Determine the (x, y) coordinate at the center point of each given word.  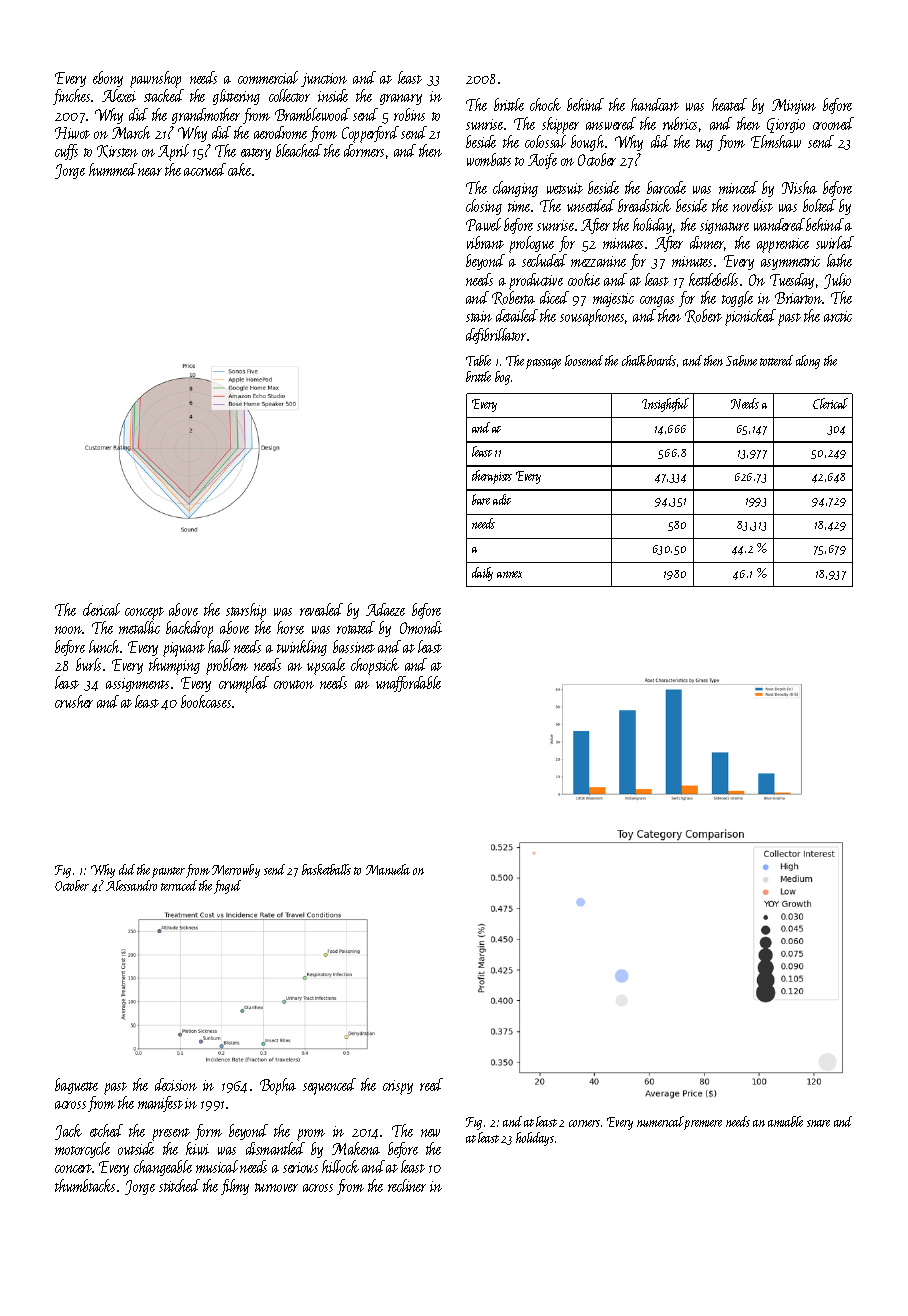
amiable (785, 1121)
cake (239, 169)
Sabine (741, 360)
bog (502, 378)
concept (144, 613)
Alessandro (131, 885)
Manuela (388, 869)
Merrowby (236, 871)
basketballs (326, 869)
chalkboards (649, 360)
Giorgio (786, 125)
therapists (492, 477)
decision (176, 1084)
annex (509, 574)
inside (333, 95)
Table (478, 360)
